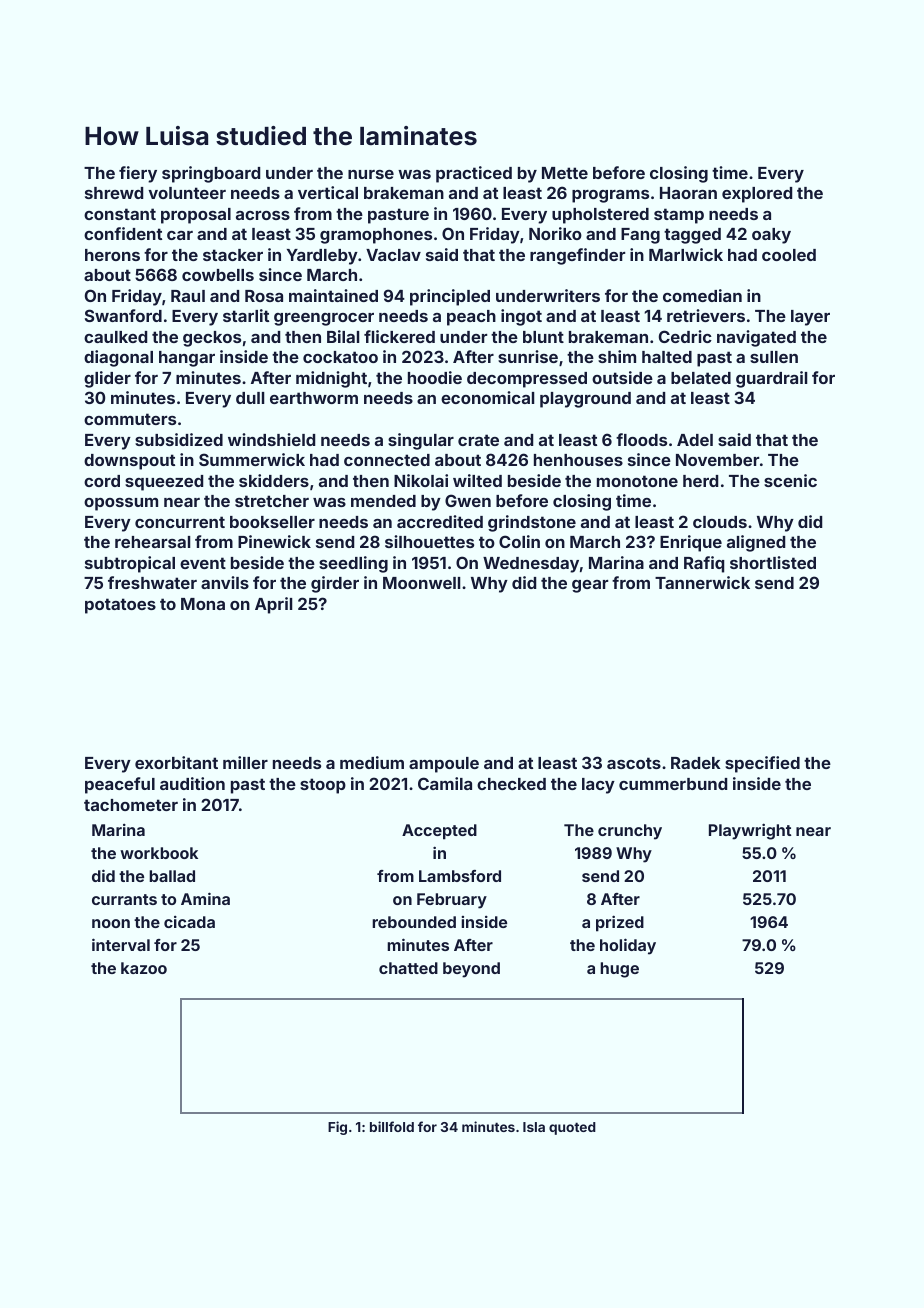 The width and height of the screenshot is (924, 1308). What do you see at coordinates (619, 970) in the screenshot?
I see `huge` at bounding box center [619, 970].
